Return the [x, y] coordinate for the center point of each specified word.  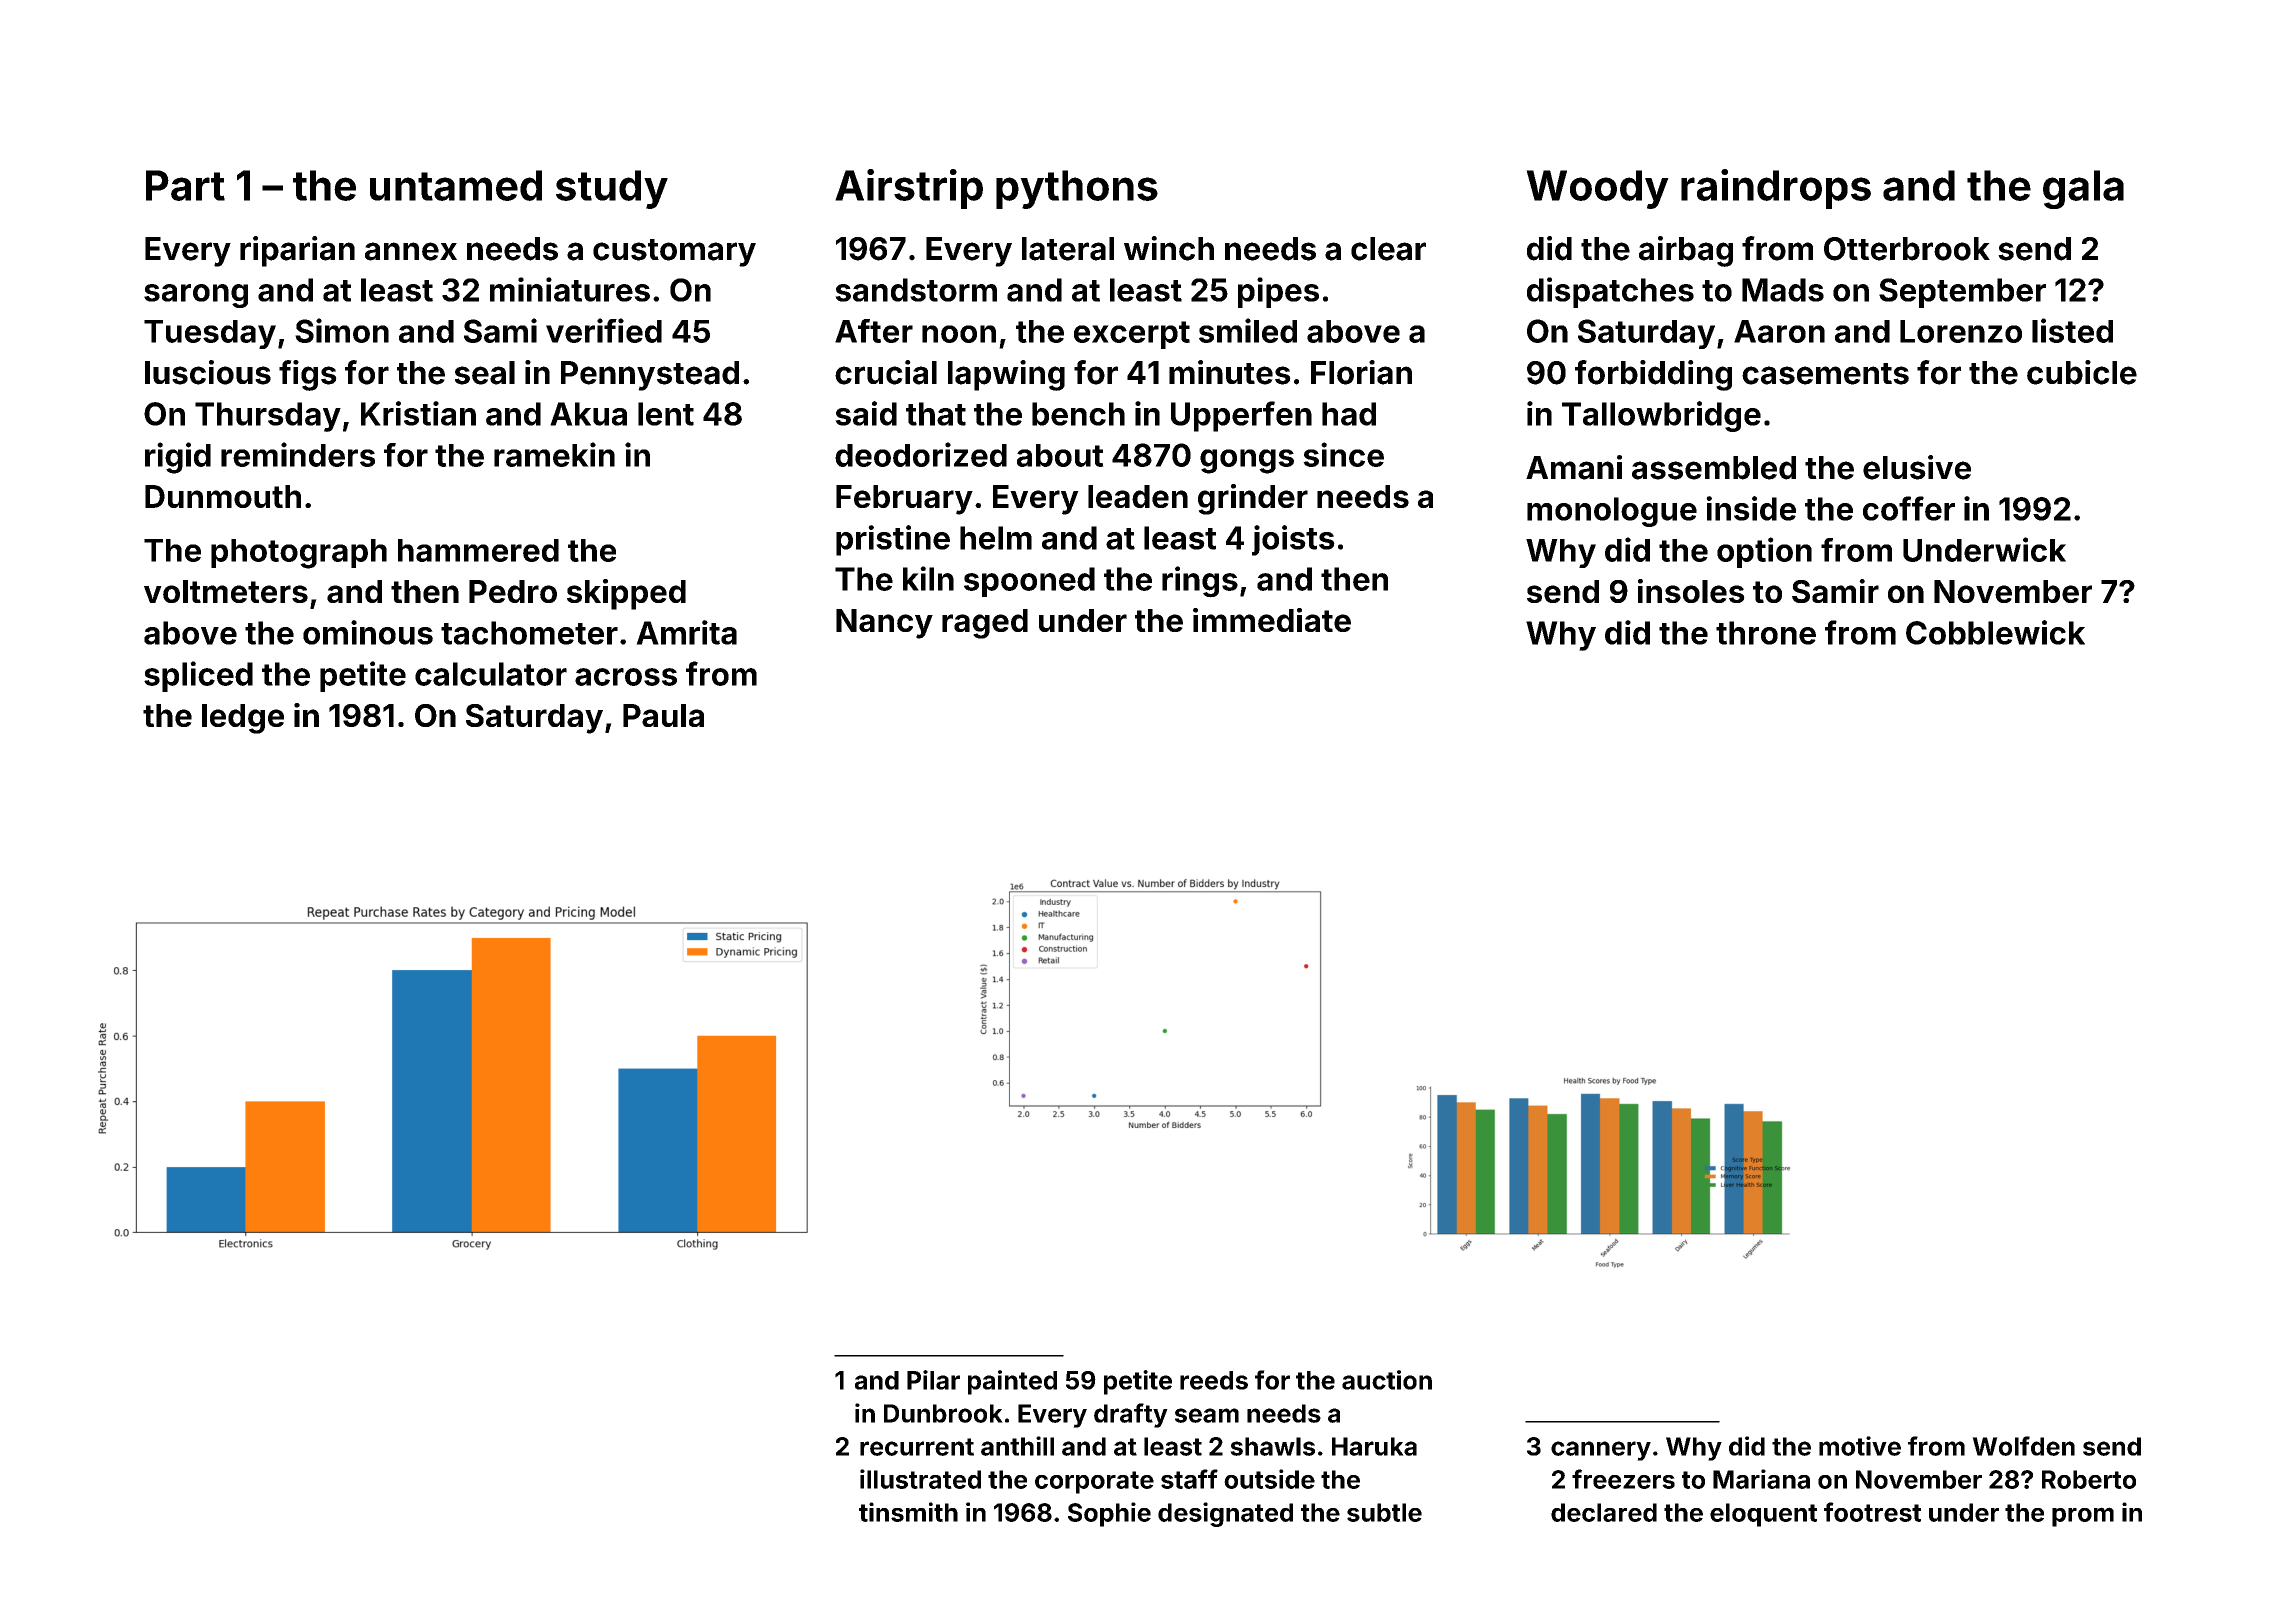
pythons [1077, 189]
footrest [1872, 1512]
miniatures [570, 289]
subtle [1384, 1512]
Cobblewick [1995, 632]
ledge [243, 719]
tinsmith [908, 1512]
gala [2083, 189]
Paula [663, 715]
